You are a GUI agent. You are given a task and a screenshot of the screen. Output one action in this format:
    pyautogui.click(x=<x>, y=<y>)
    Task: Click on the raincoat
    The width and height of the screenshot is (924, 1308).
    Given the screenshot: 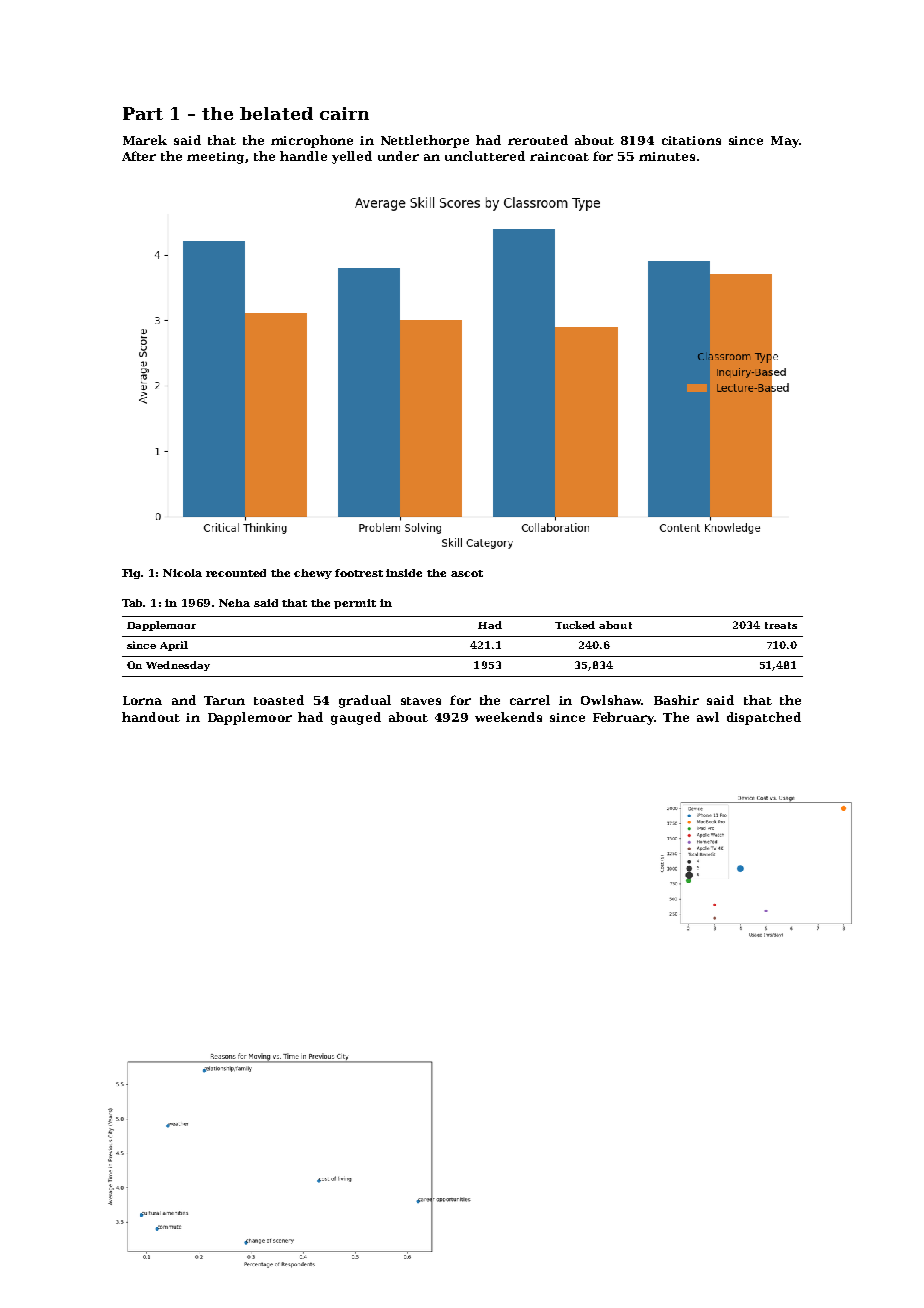 What is the action you would take?
    pyautogui.click(x=559, y=156)
